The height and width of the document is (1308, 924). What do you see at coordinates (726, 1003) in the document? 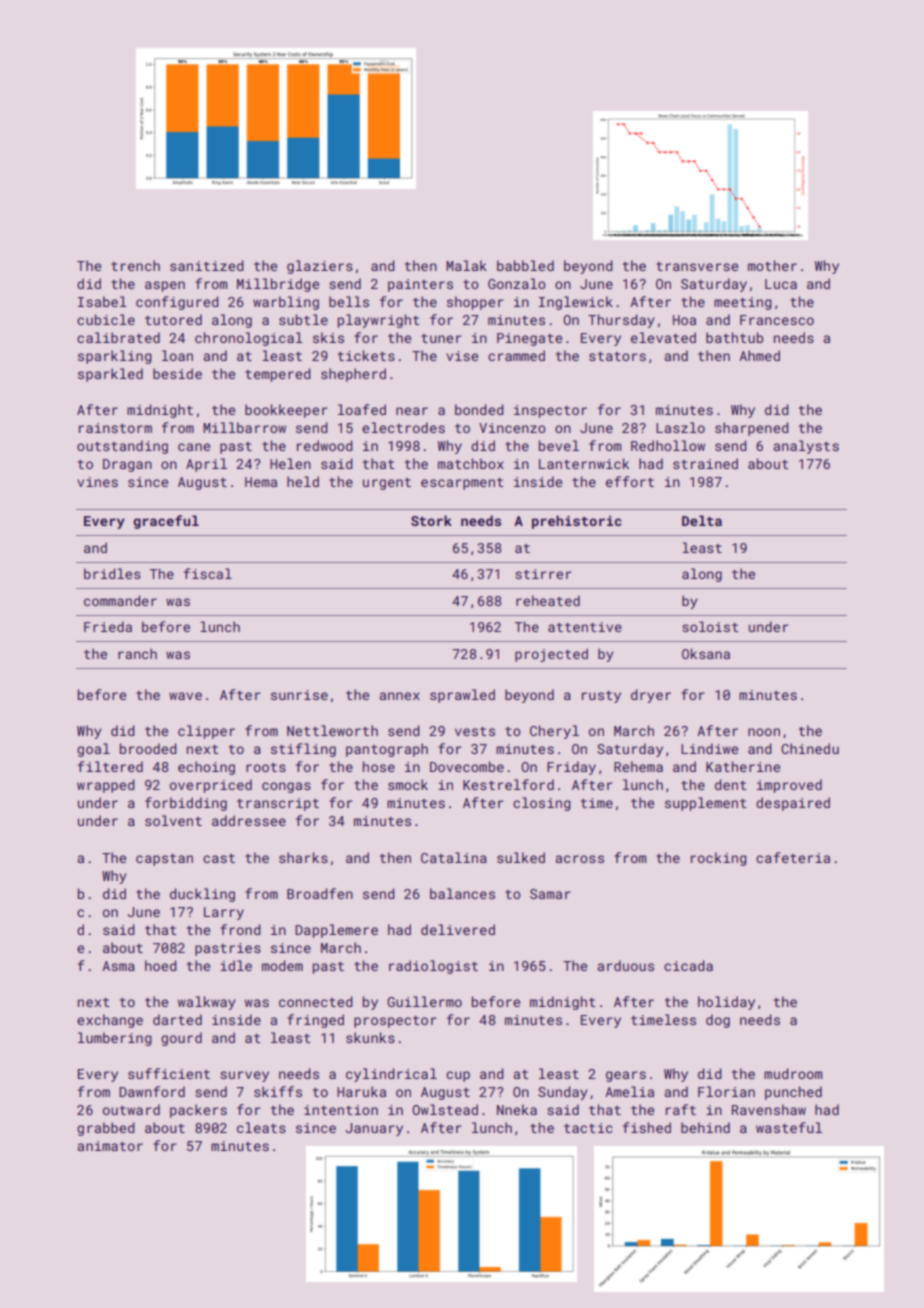
I see `holiday` at bounding box center [726, 1003].
